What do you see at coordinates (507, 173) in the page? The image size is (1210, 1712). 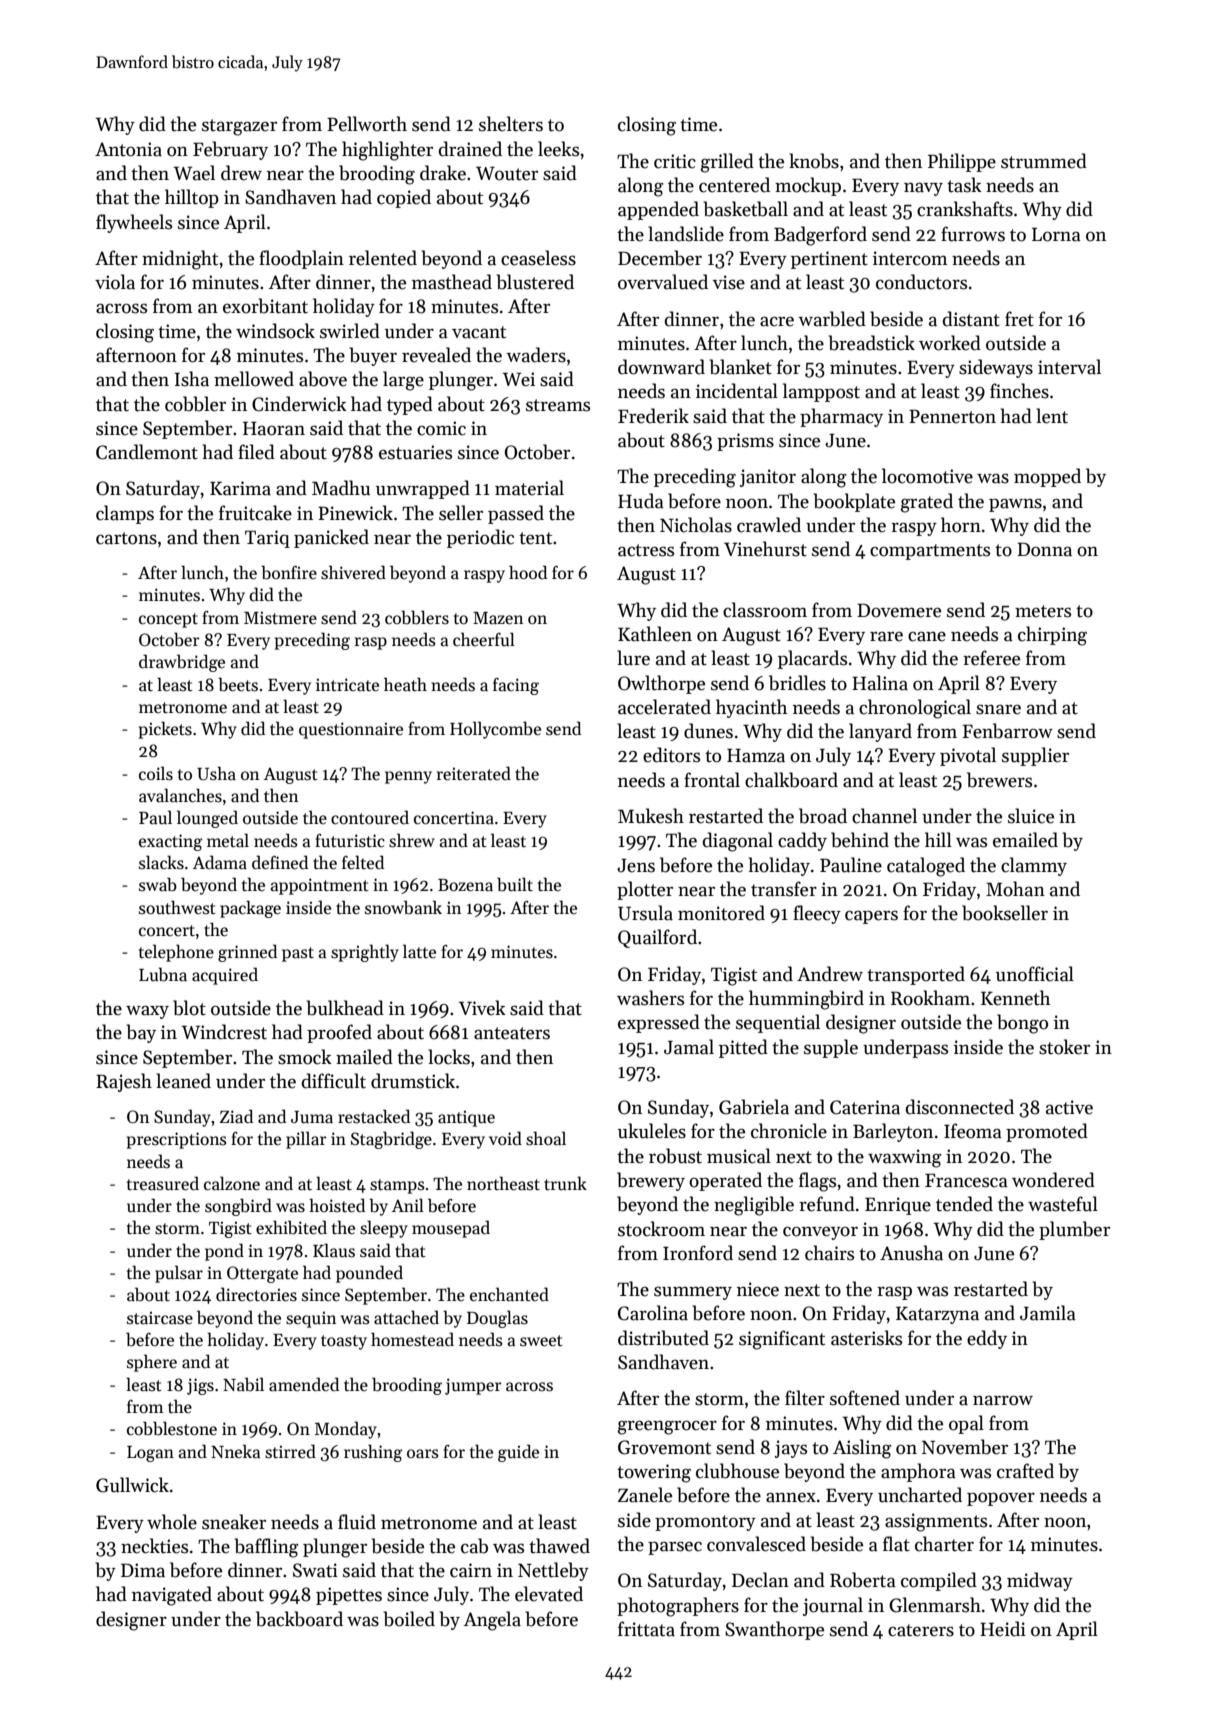 I see `Wouter` at bounding box center [507, 173].
